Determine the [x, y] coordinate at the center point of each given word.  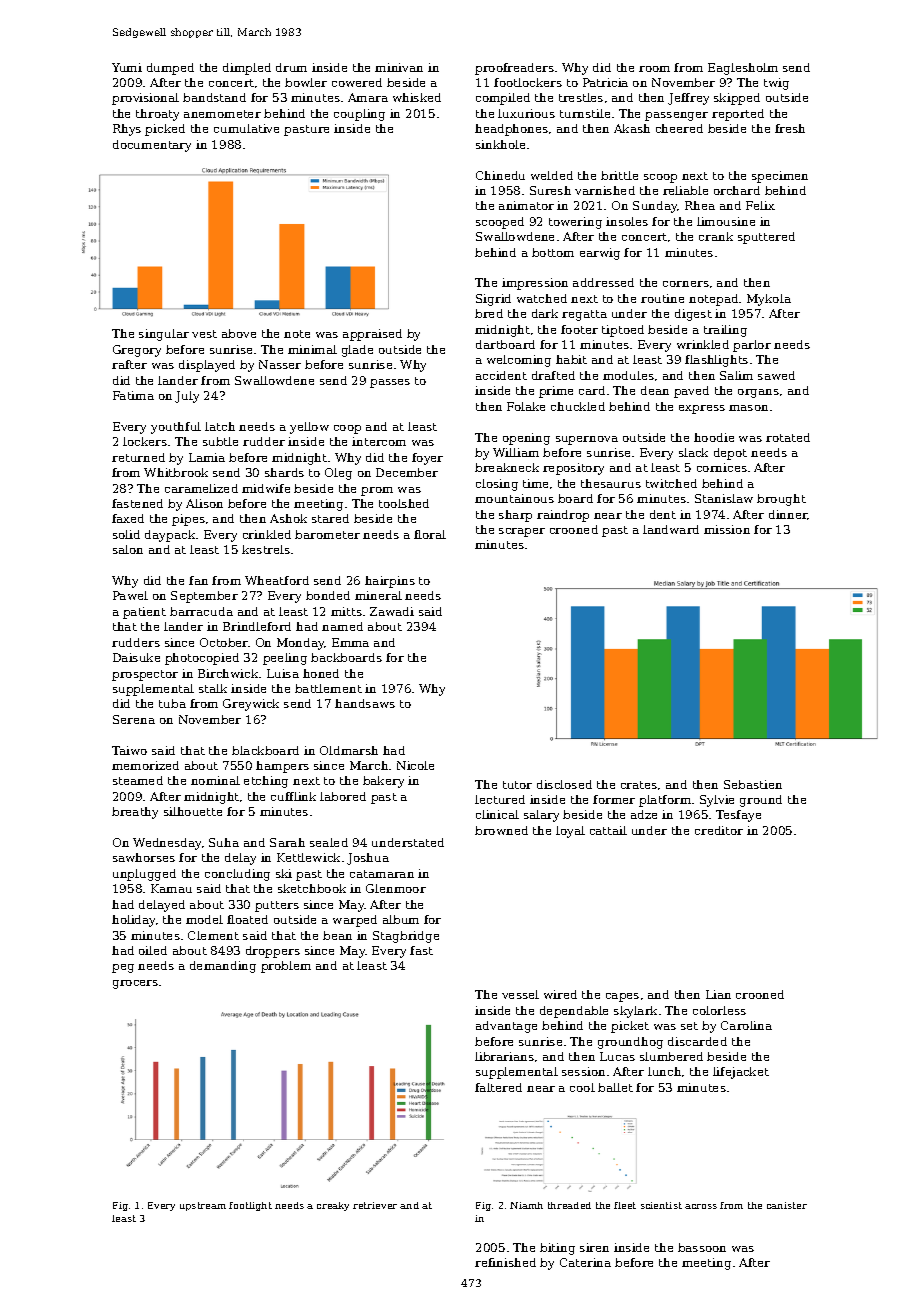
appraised [372, 335]
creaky [333, 1206]
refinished [505, 1262]
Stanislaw [724, 498]
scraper [522, 532]
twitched [671, 483]
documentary [152, 146]
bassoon [702, 1247]
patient [144, 613]
